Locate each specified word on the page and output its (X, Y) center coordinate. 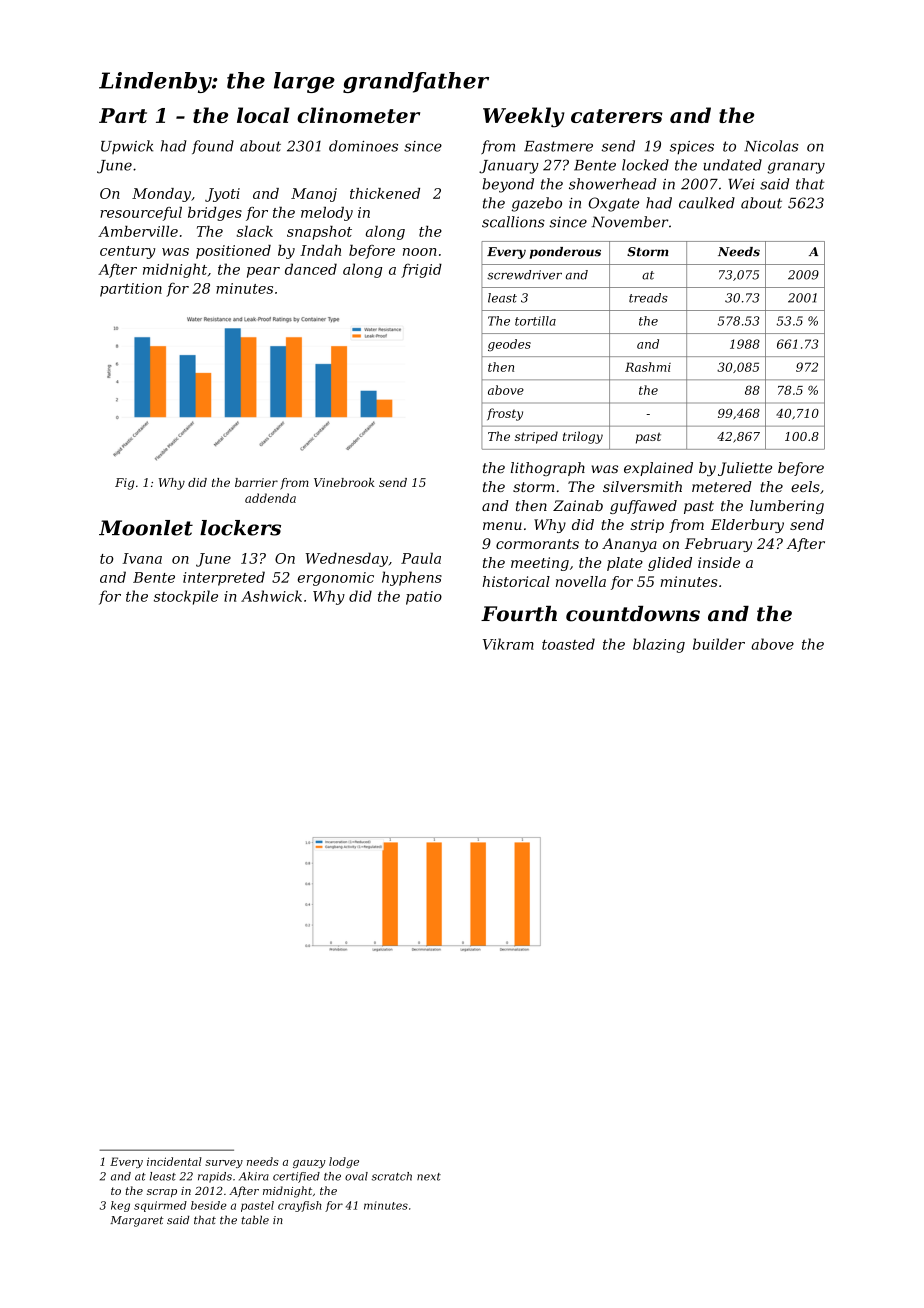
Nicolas (771, 146)
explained (658, 469)
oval (356, 1176)
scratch (392, 1176)
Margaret (137, 1221)
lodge (344, 1162)
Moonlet (146, 528)
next (429, 1177)
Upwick (127, 147)
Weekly (523, 117)
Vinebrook (344, 482)
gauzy (309, 1164)
